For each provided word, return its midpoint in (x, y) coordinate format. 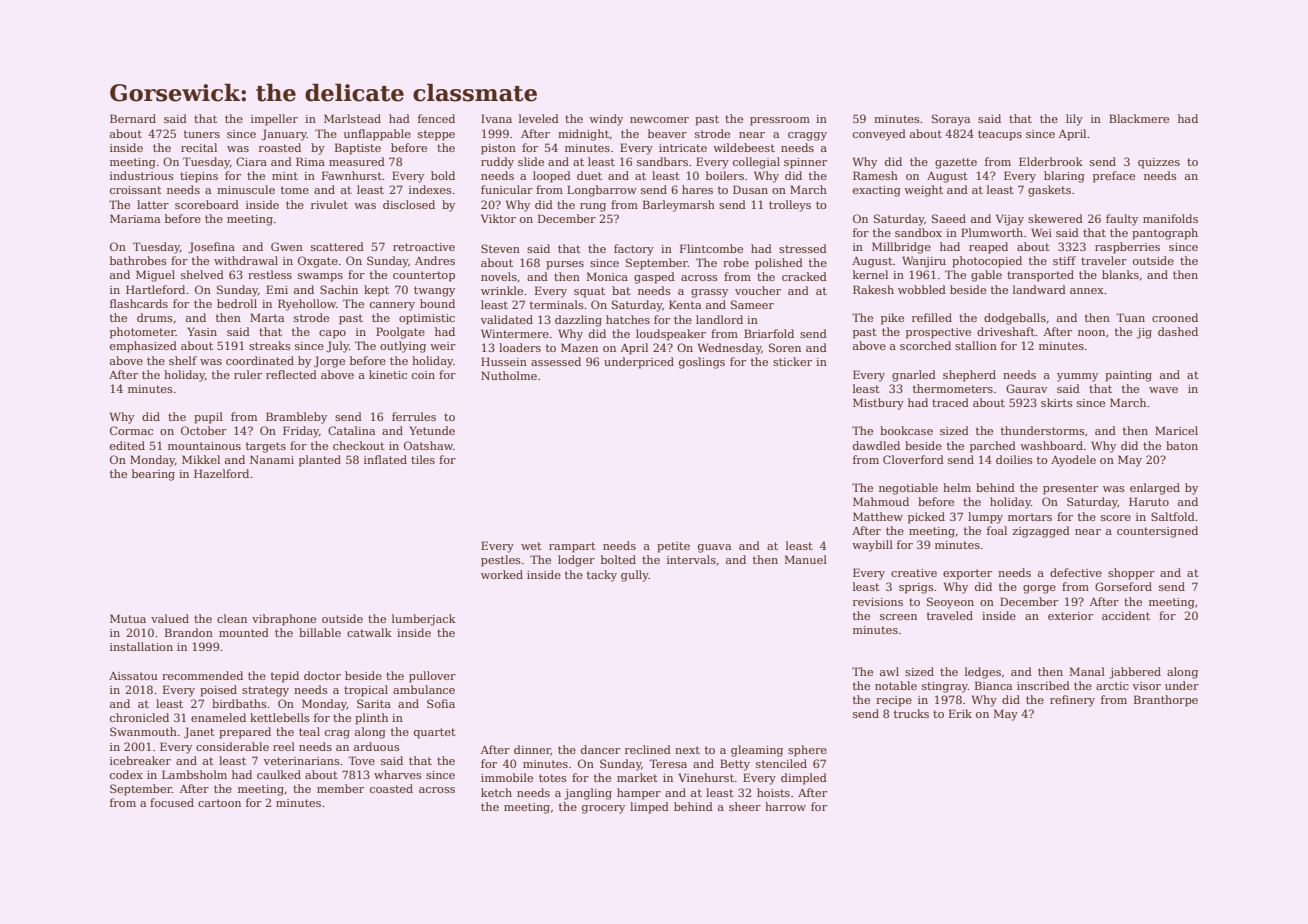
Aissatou (133, 676)
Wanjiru (924, 262)
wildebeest (744, 147)
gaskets (1049, 191)
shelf (183, 360)
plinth (371, 719)
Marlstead (352, 118)
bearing (153, 475)
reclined (648, 749)
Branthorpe (1166, 701)
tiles (423, 459)
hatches (628, 319)
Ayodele (1073, 461)
